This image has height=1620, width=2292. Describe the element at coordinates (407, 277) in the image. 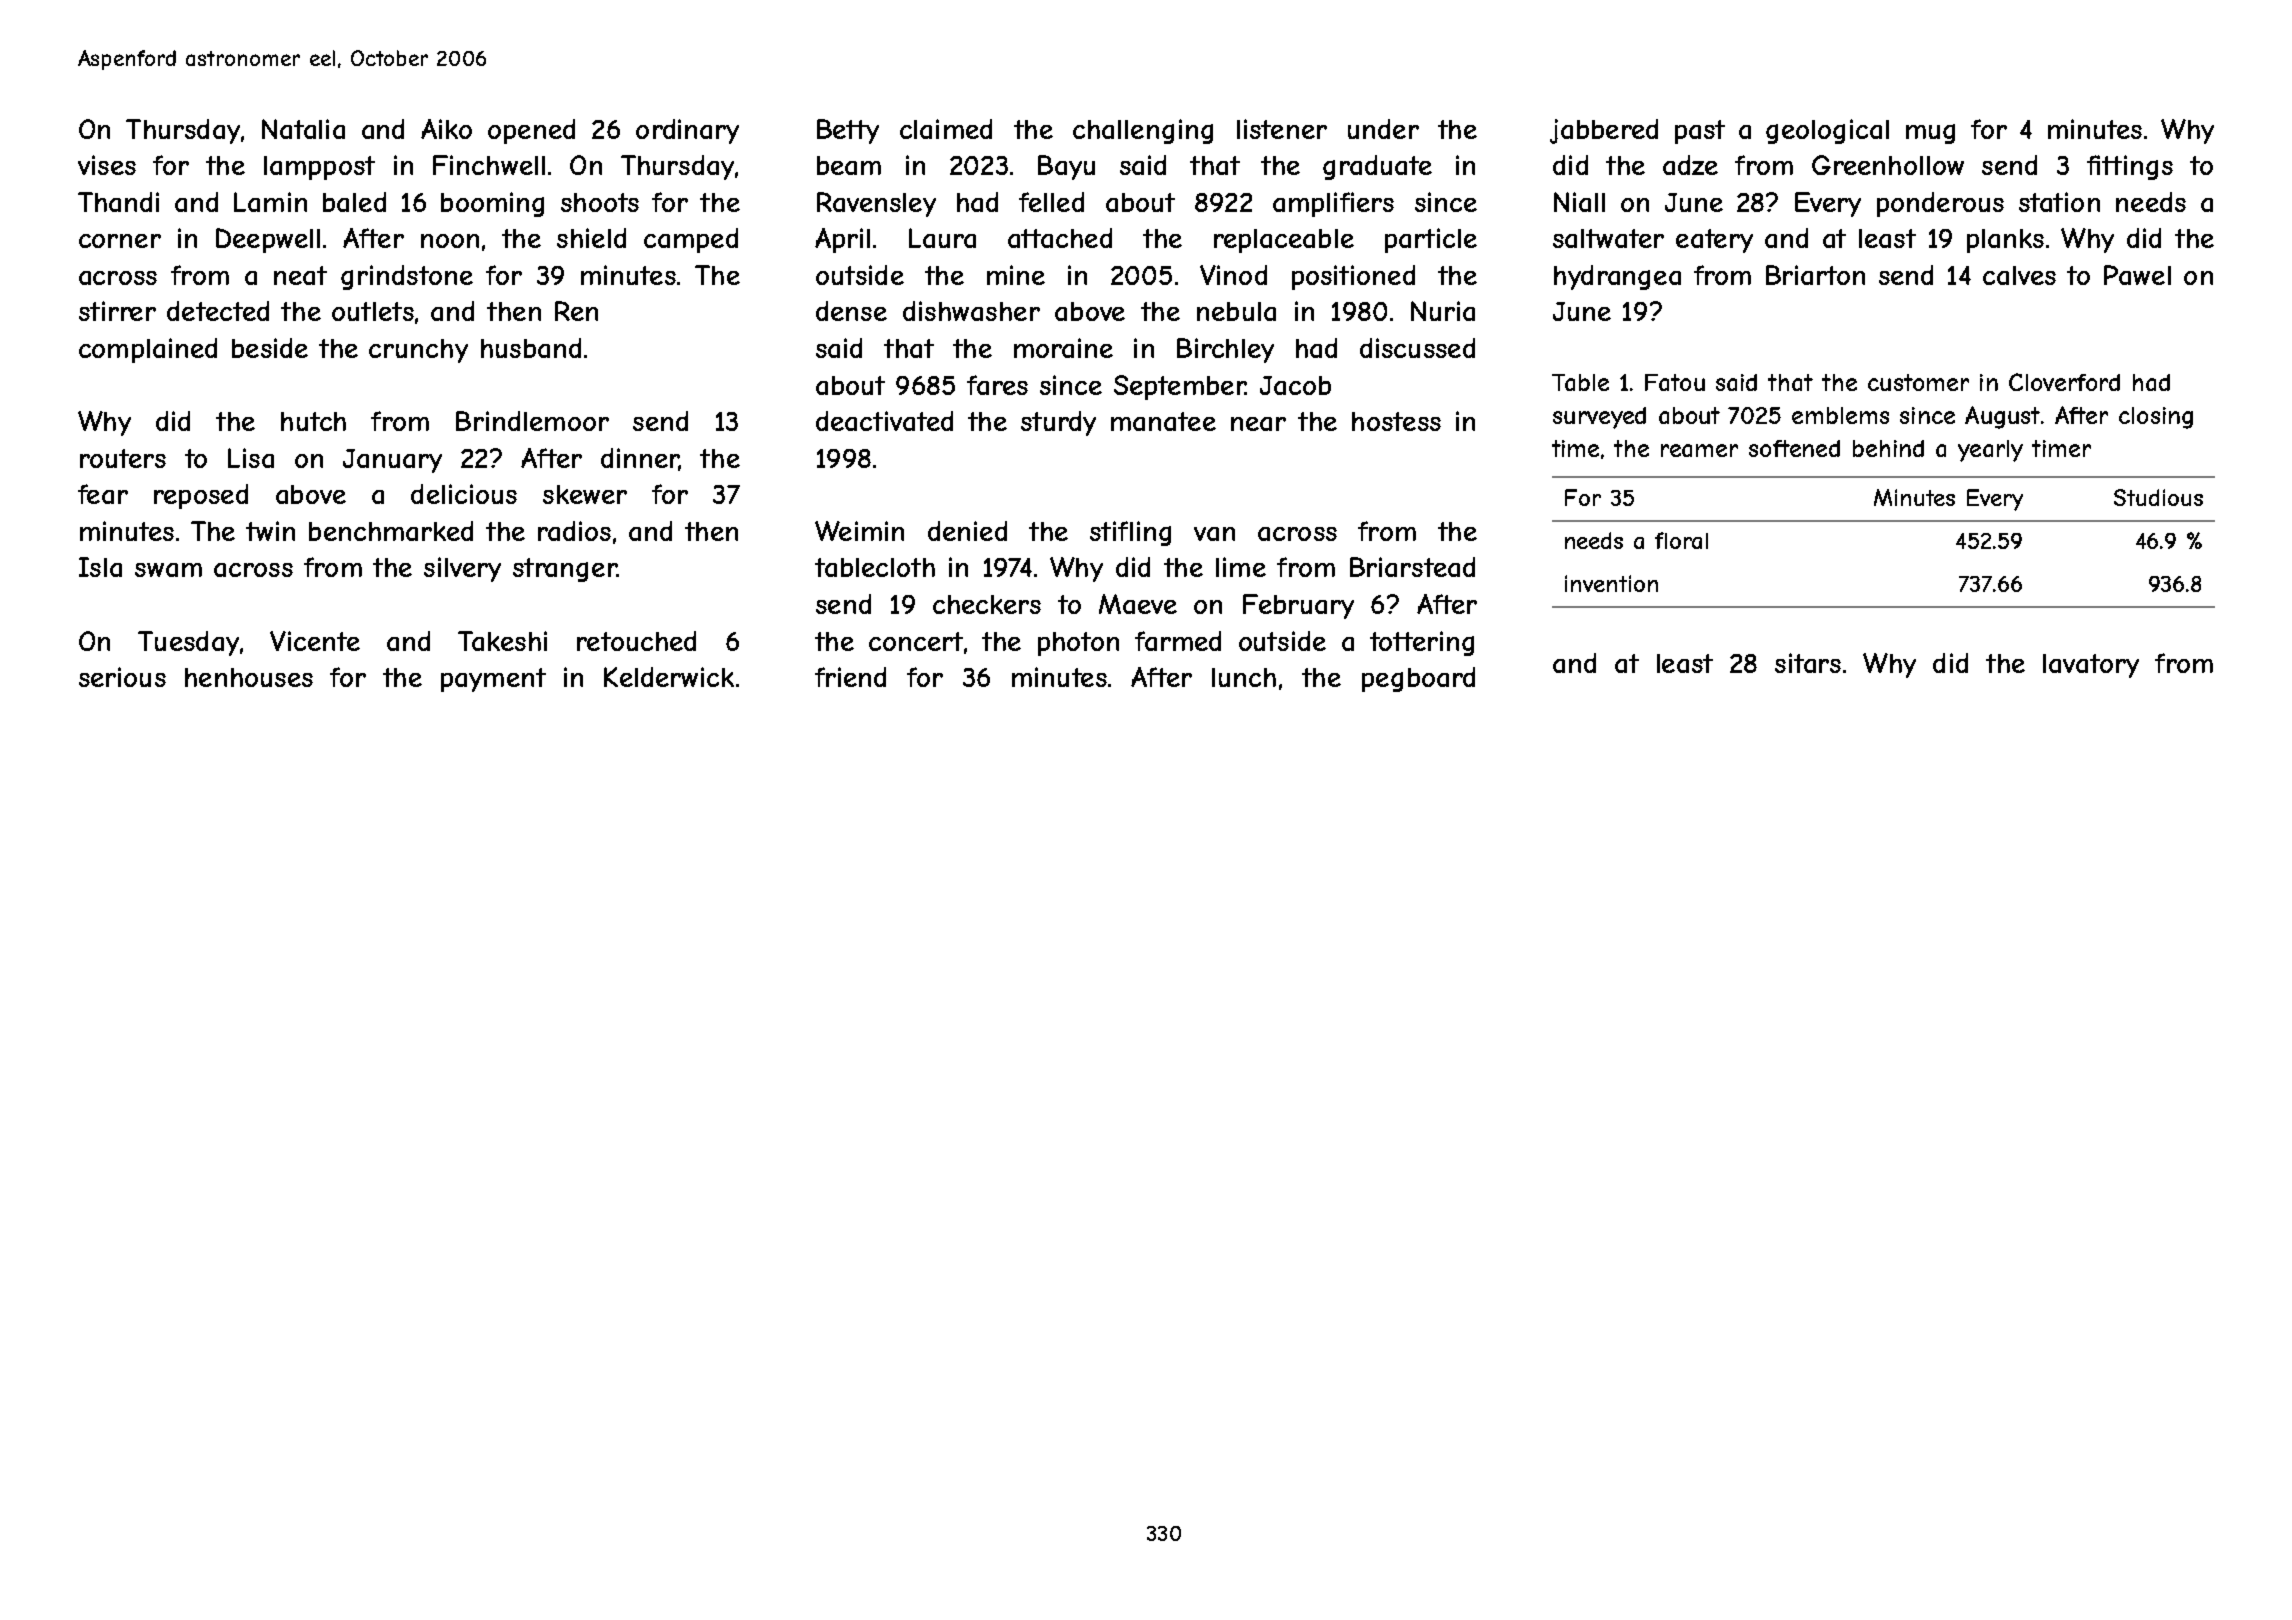

I see `grindstone` at that location.
